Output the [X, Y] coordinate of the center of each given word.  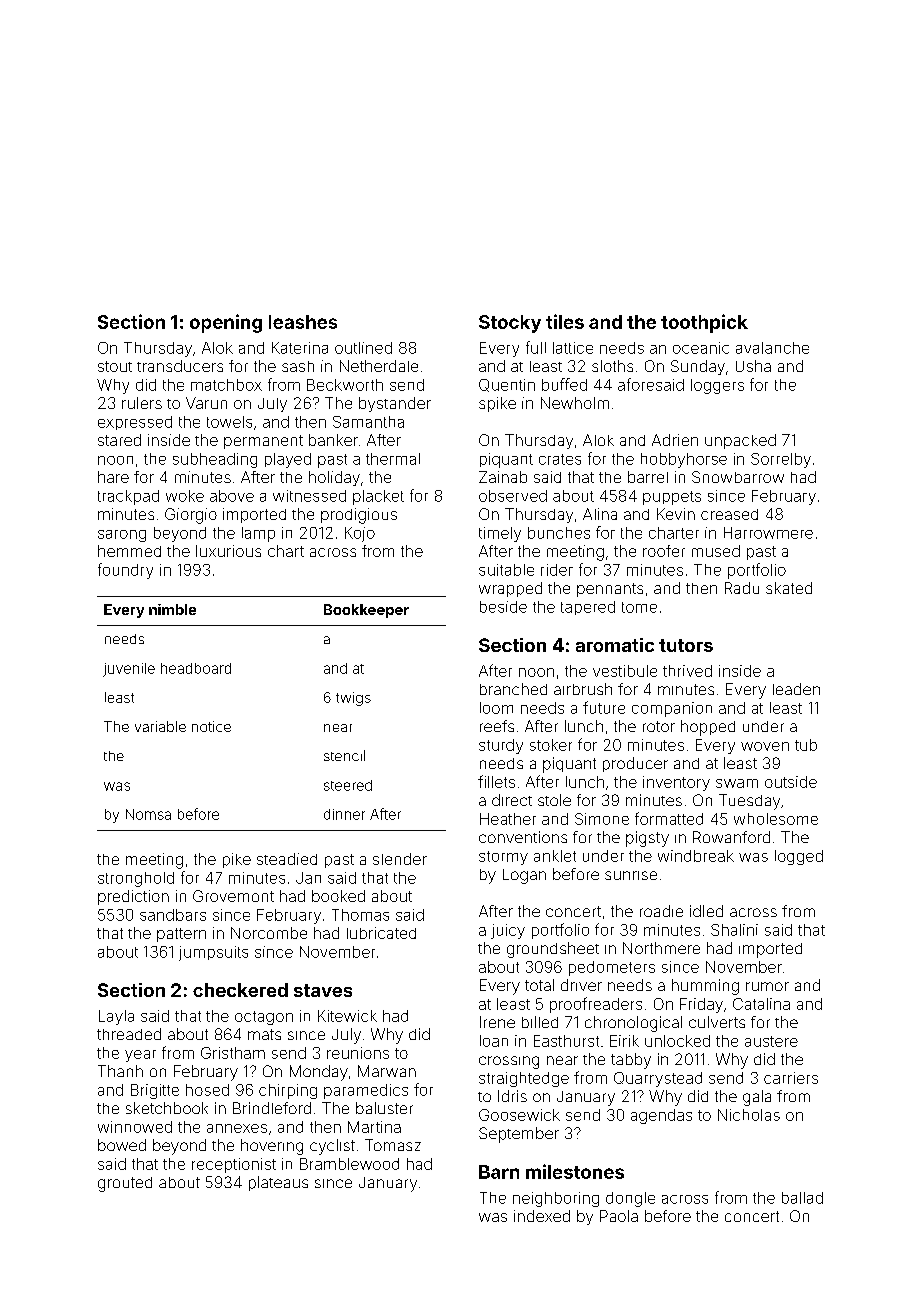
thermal [393, 459]
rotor [659, 726]
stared [119, 440]
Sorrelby [781, 460]
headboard [196, 668]
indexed [542, 1216]
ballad [802, 1198]
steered [348, 785]
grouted [125, 1184]
